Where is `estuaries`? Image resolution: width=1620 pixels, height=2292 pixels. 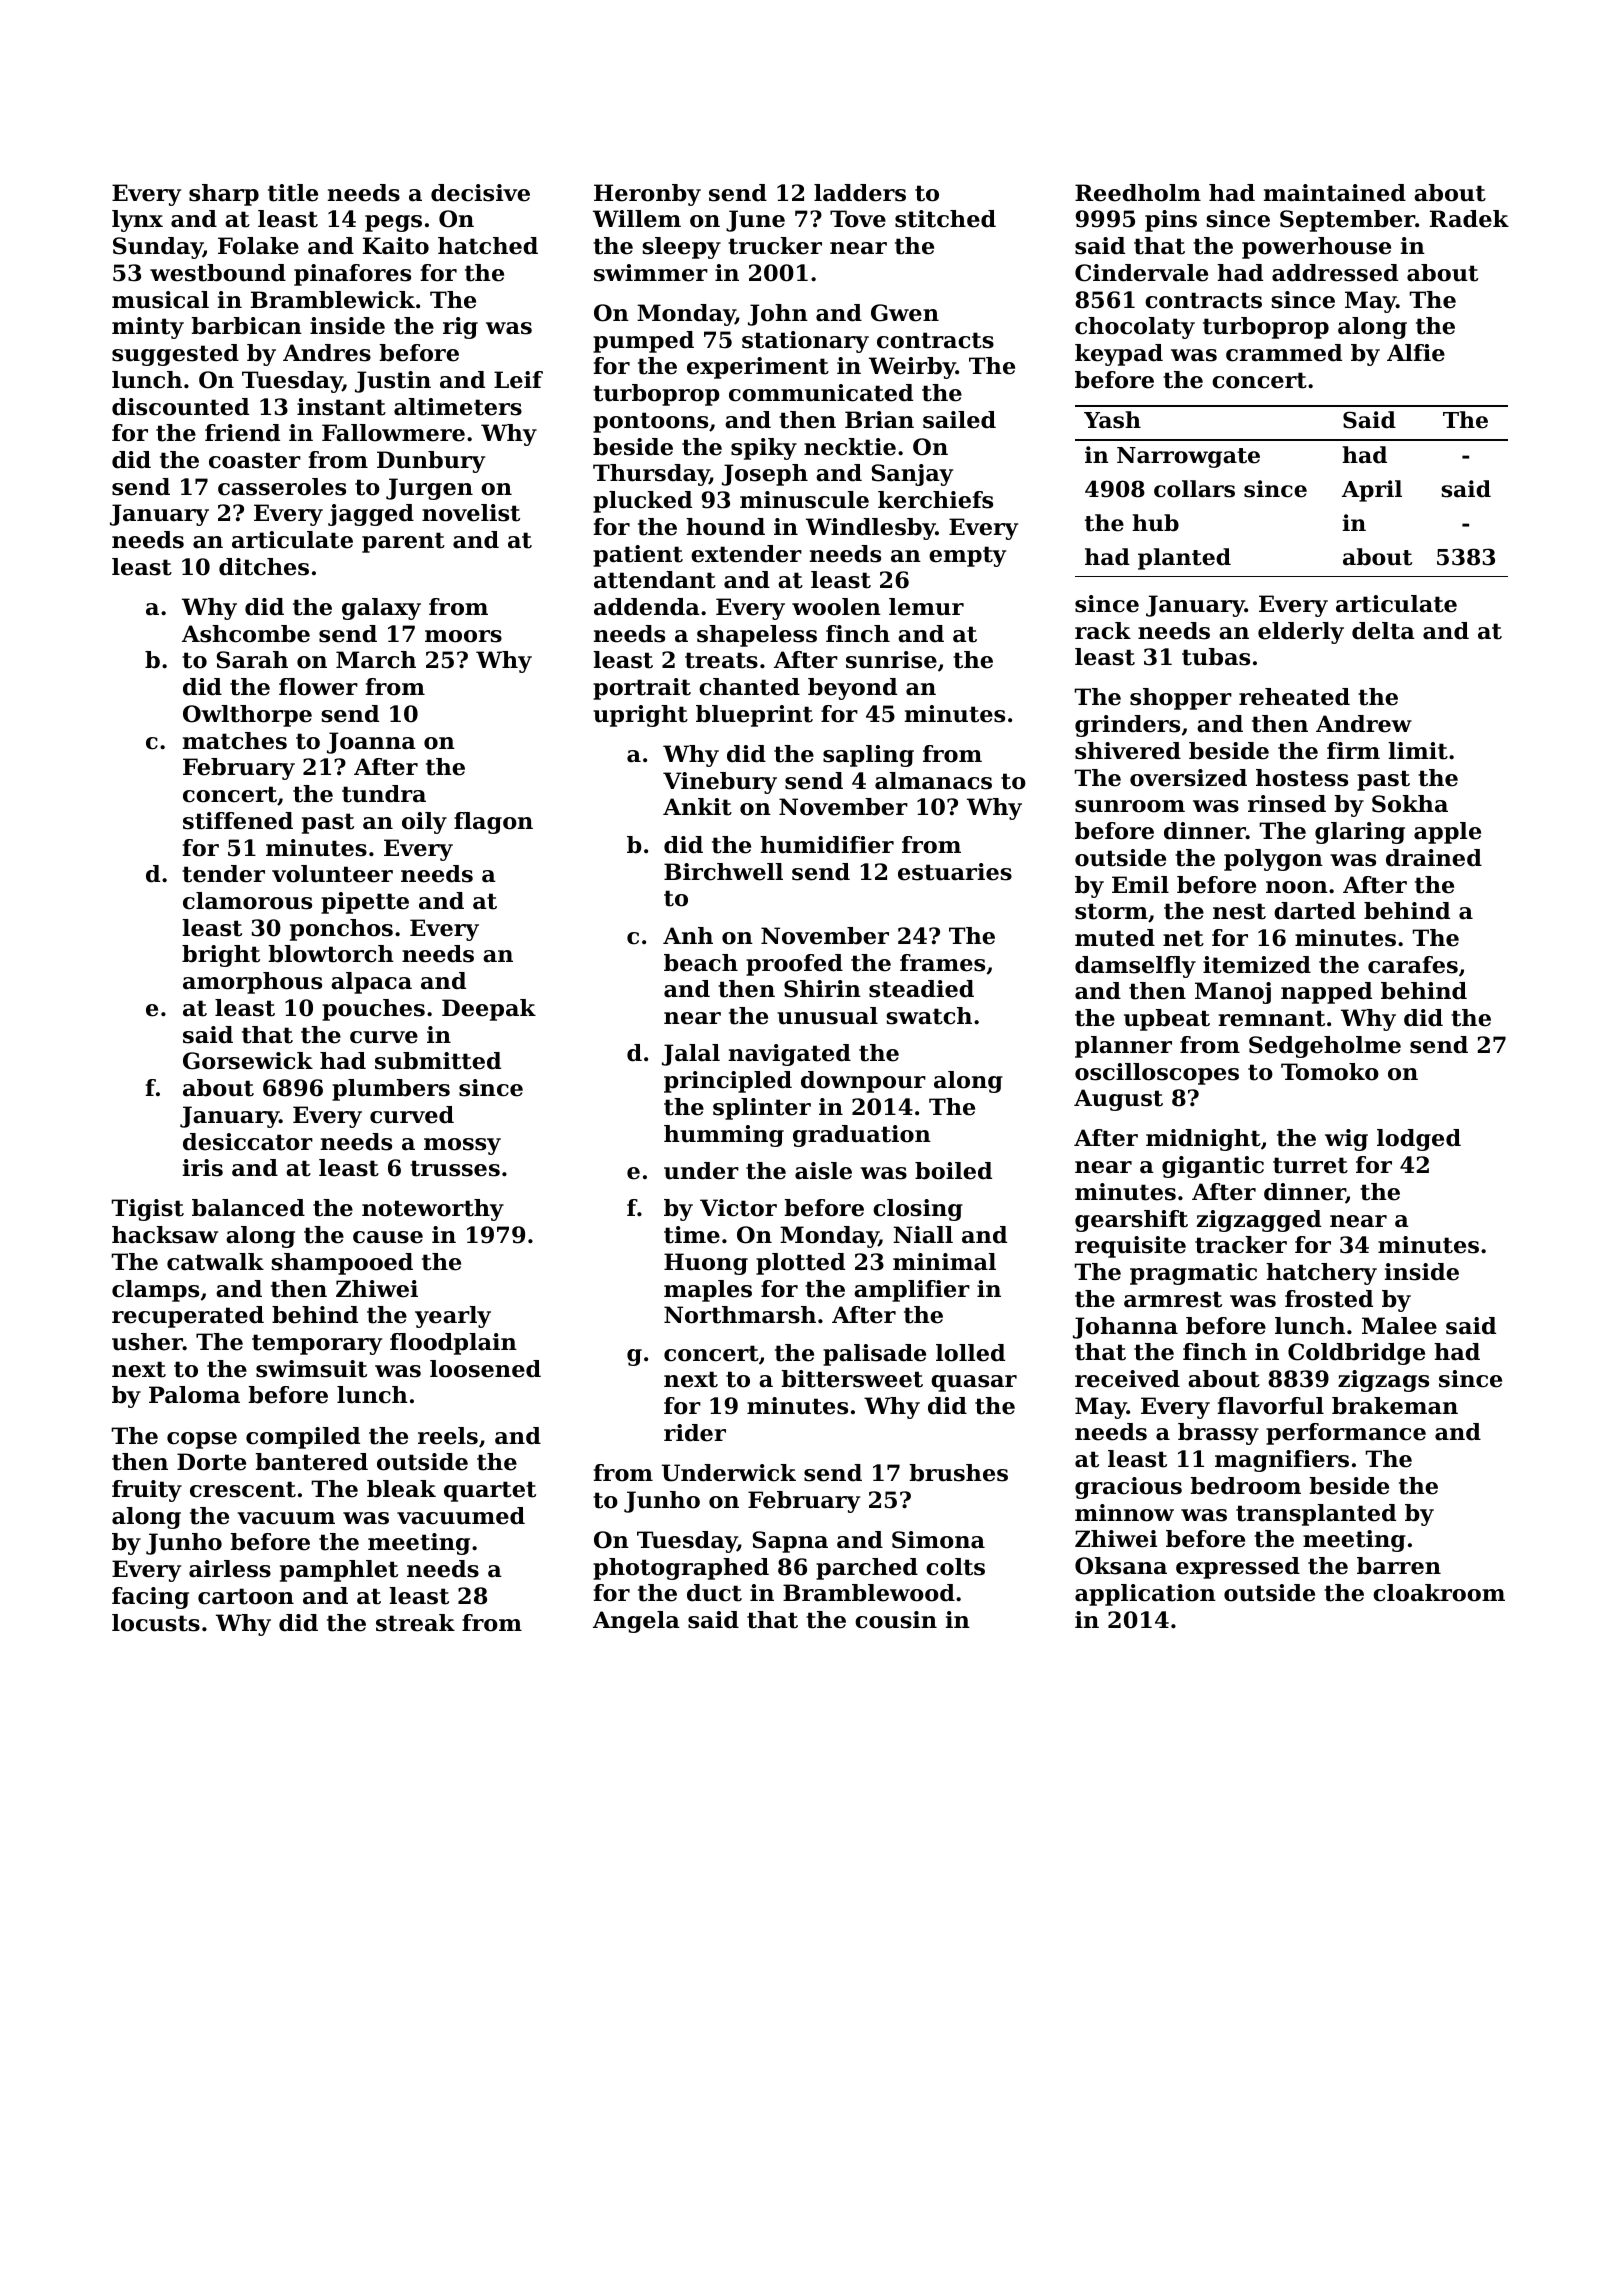
estuaries is located at coordinates (955, 872).
